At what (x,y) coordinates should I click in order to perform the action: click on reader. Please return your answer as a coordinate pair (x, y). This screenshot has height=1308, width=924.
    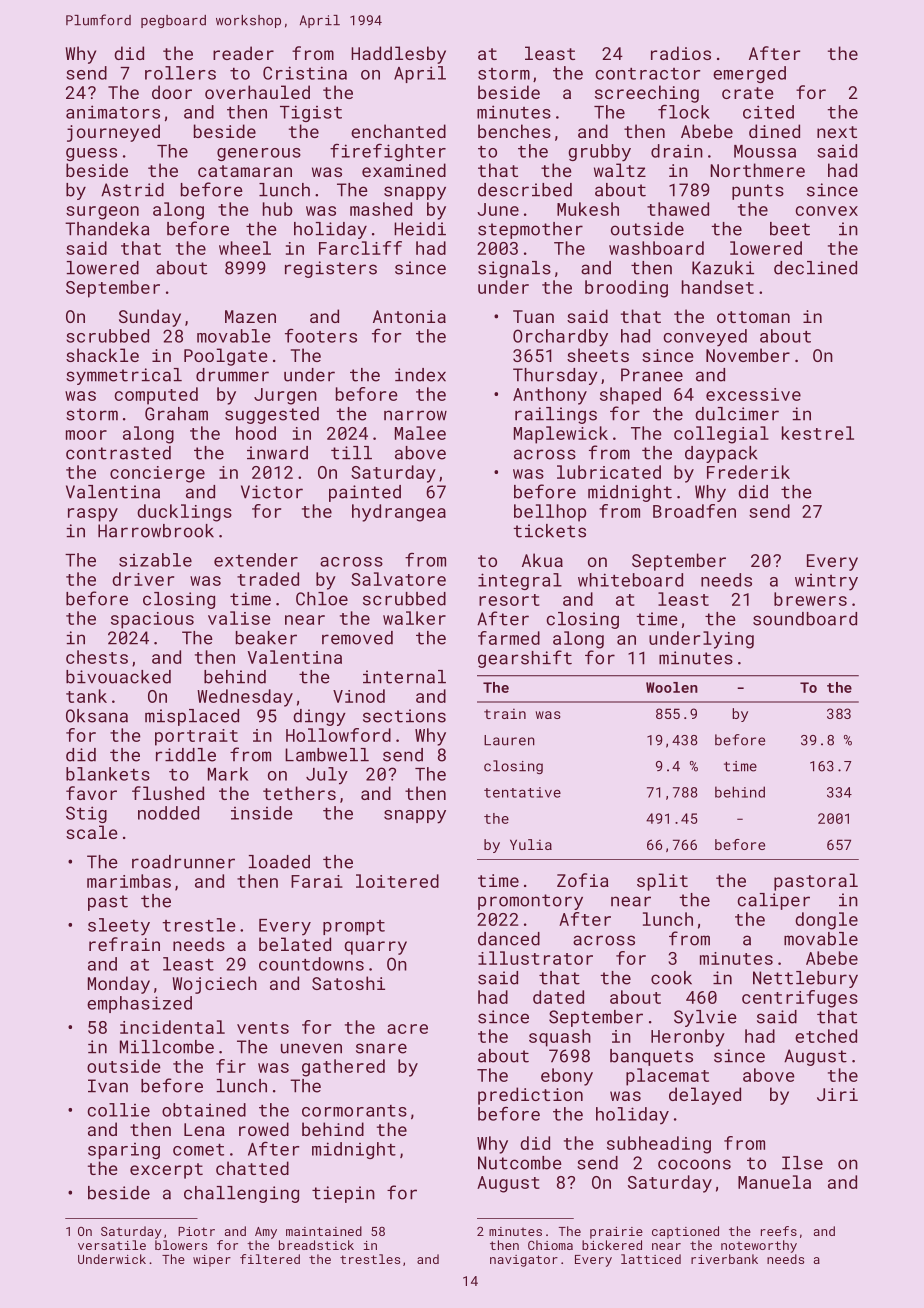
    Looking at the image, I should click on (243, 53).
